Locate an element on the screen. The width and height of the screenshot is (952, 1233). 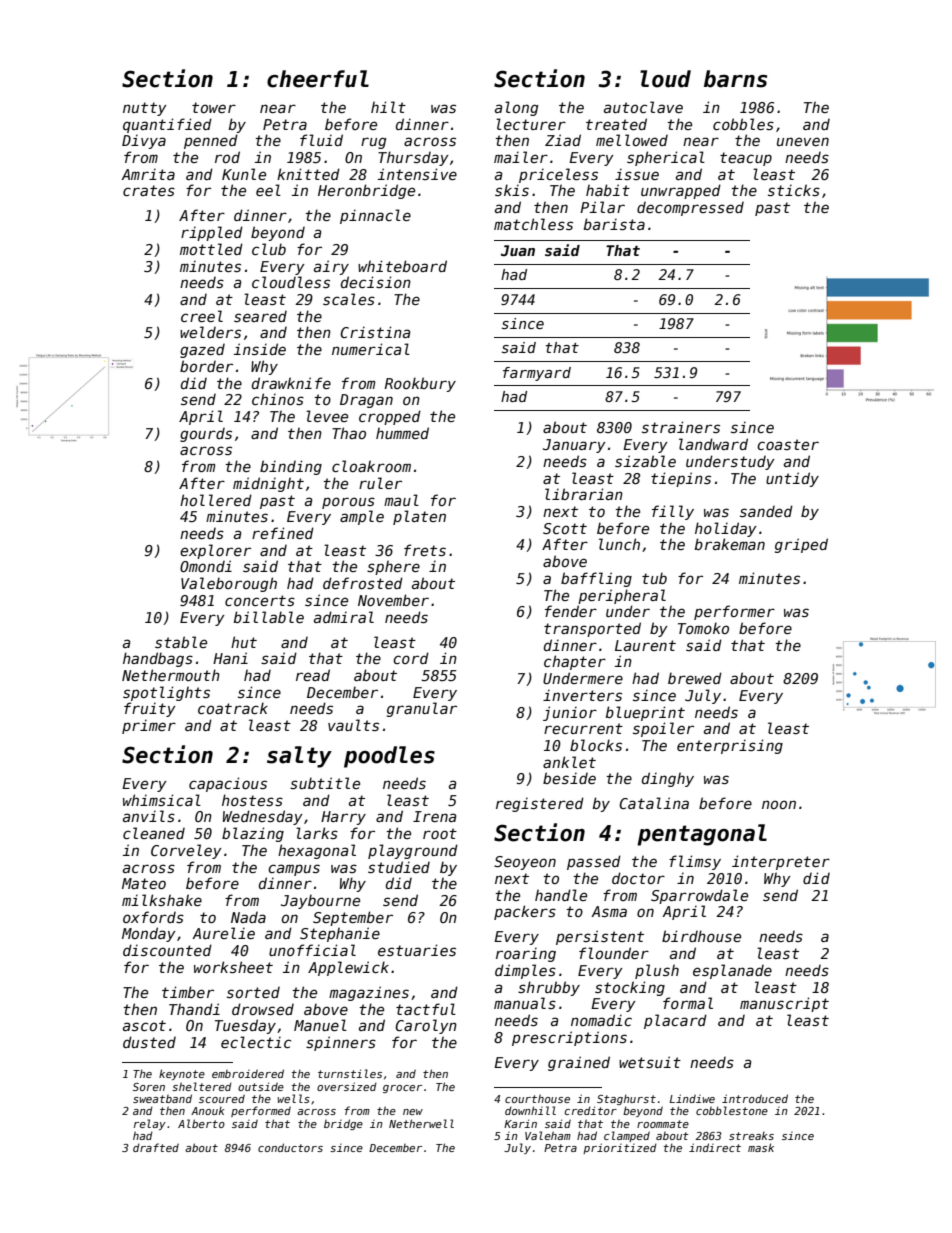
Seoyeon is located at coordinates (525, 863).
